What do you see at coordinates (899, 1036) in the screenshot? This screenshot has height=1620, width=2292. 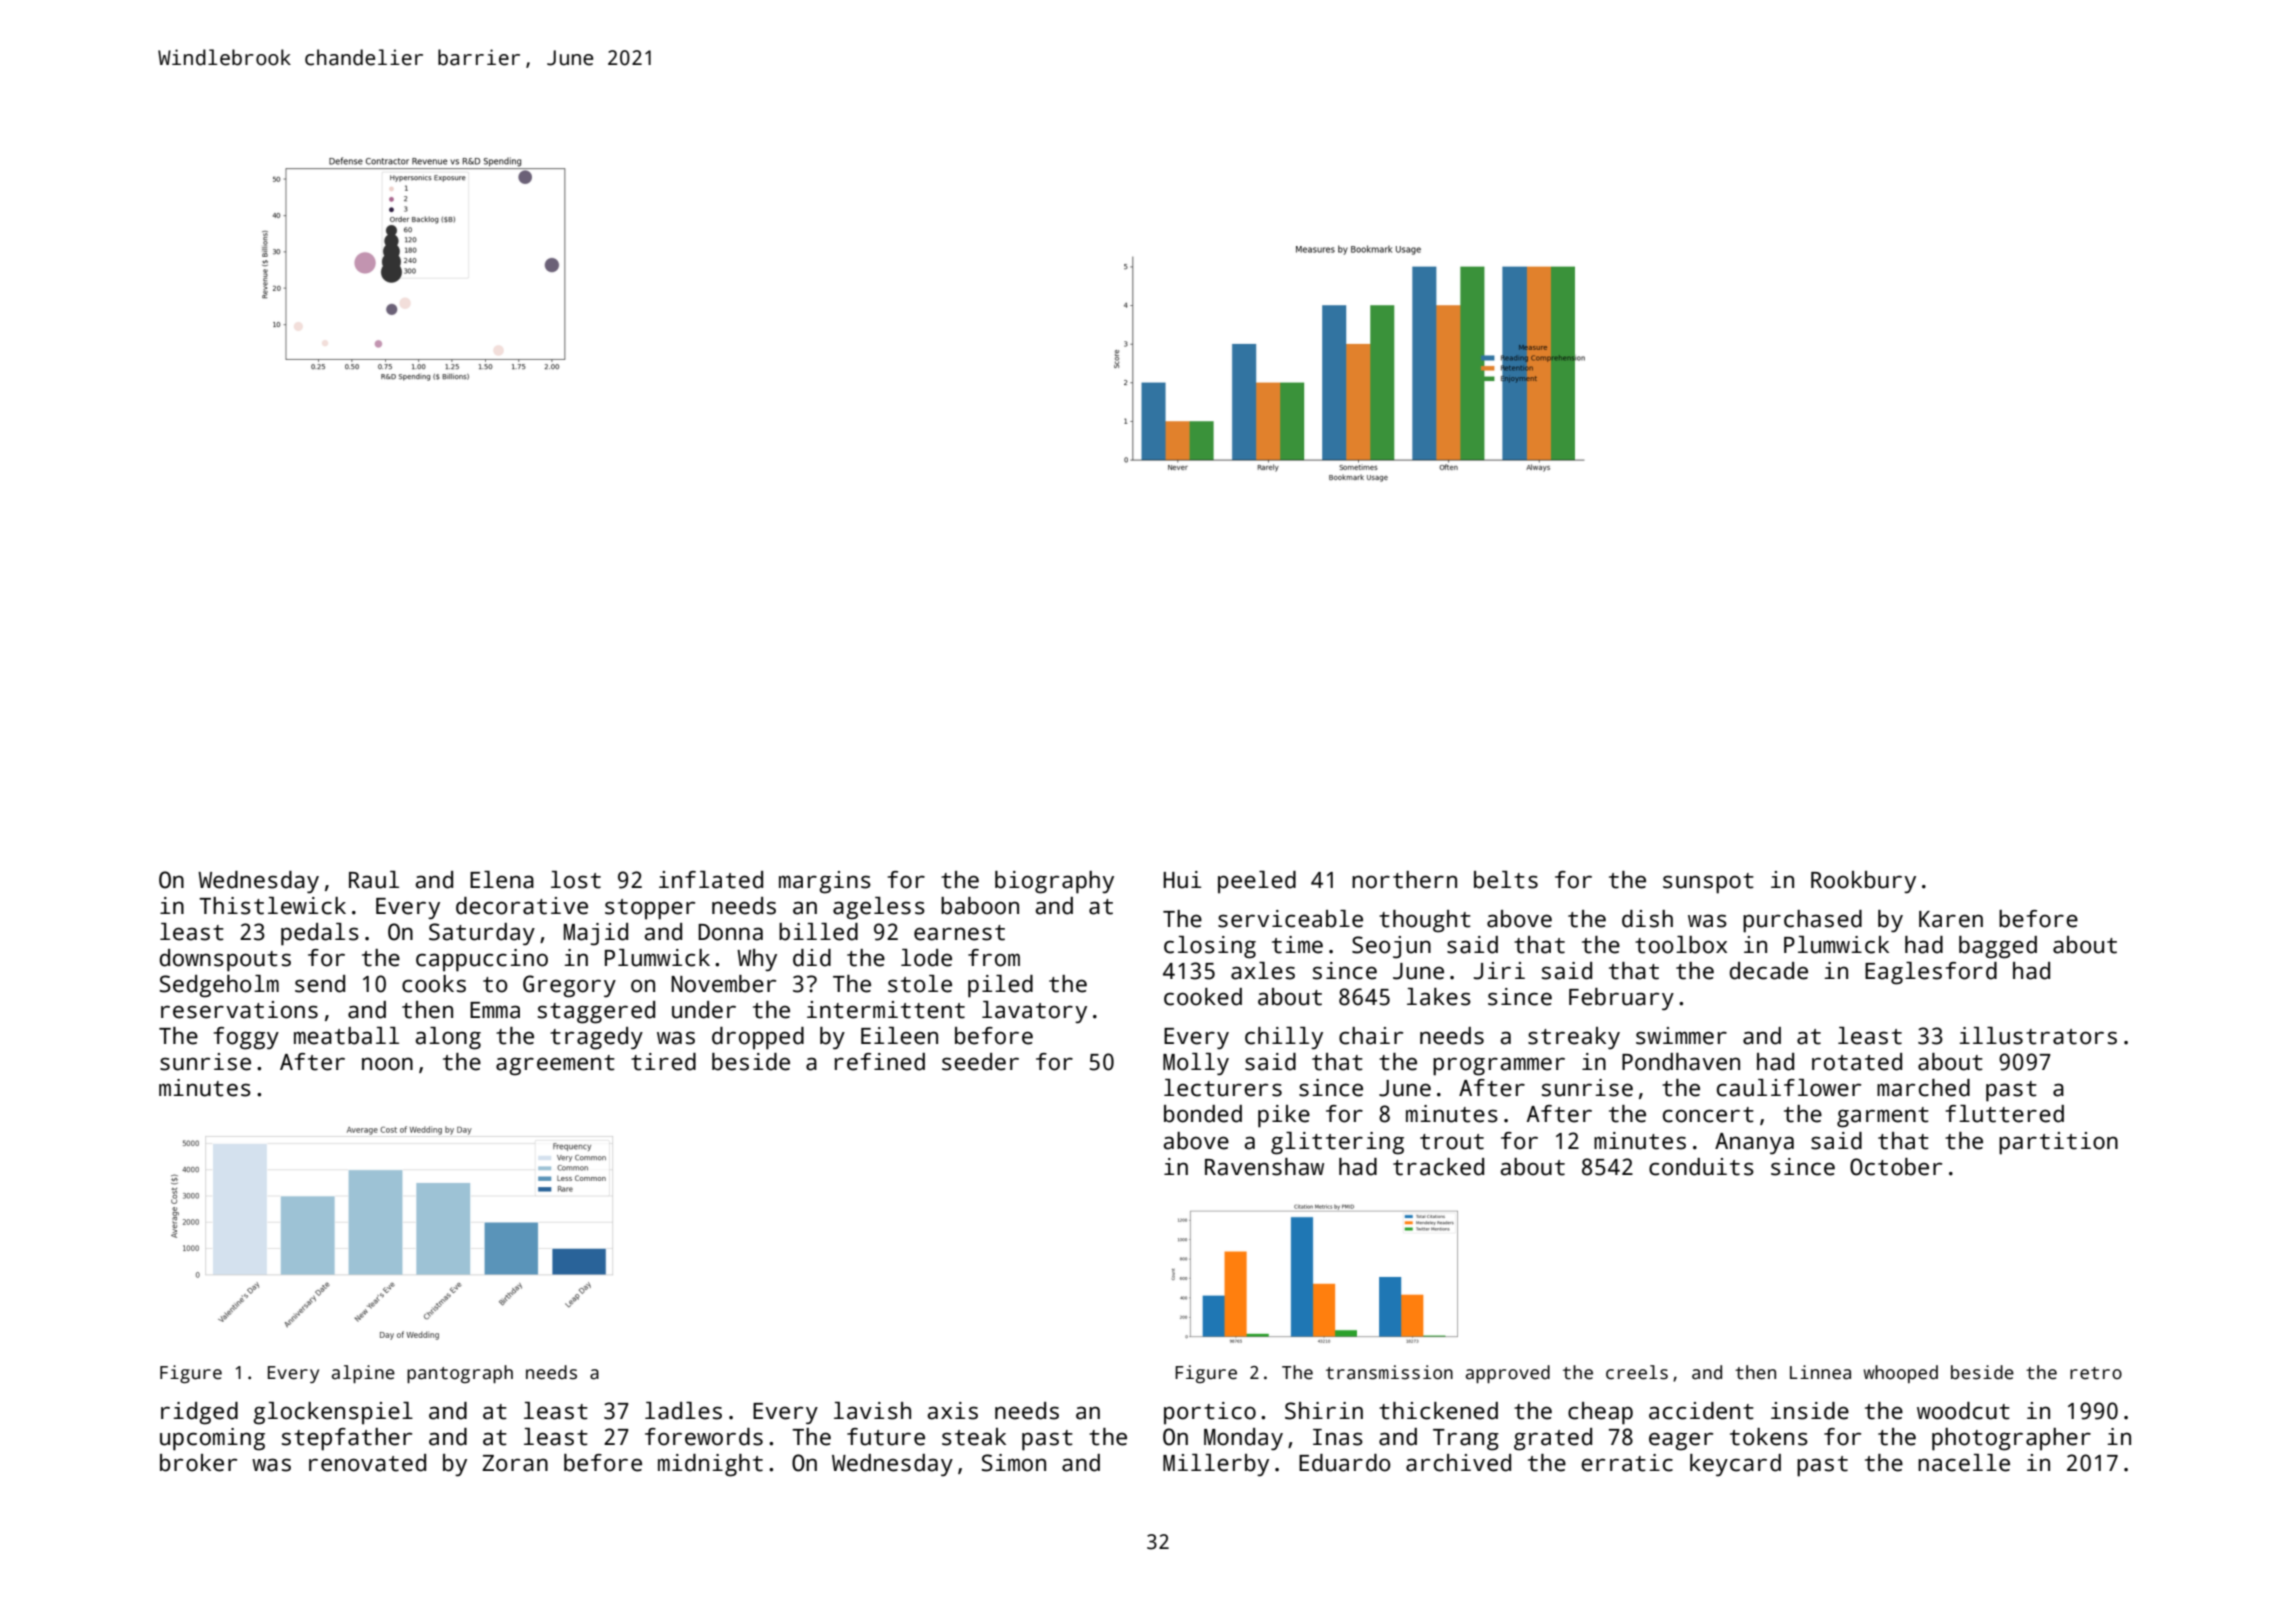 I see `Eileen` at bounding box center [899, 1036].
